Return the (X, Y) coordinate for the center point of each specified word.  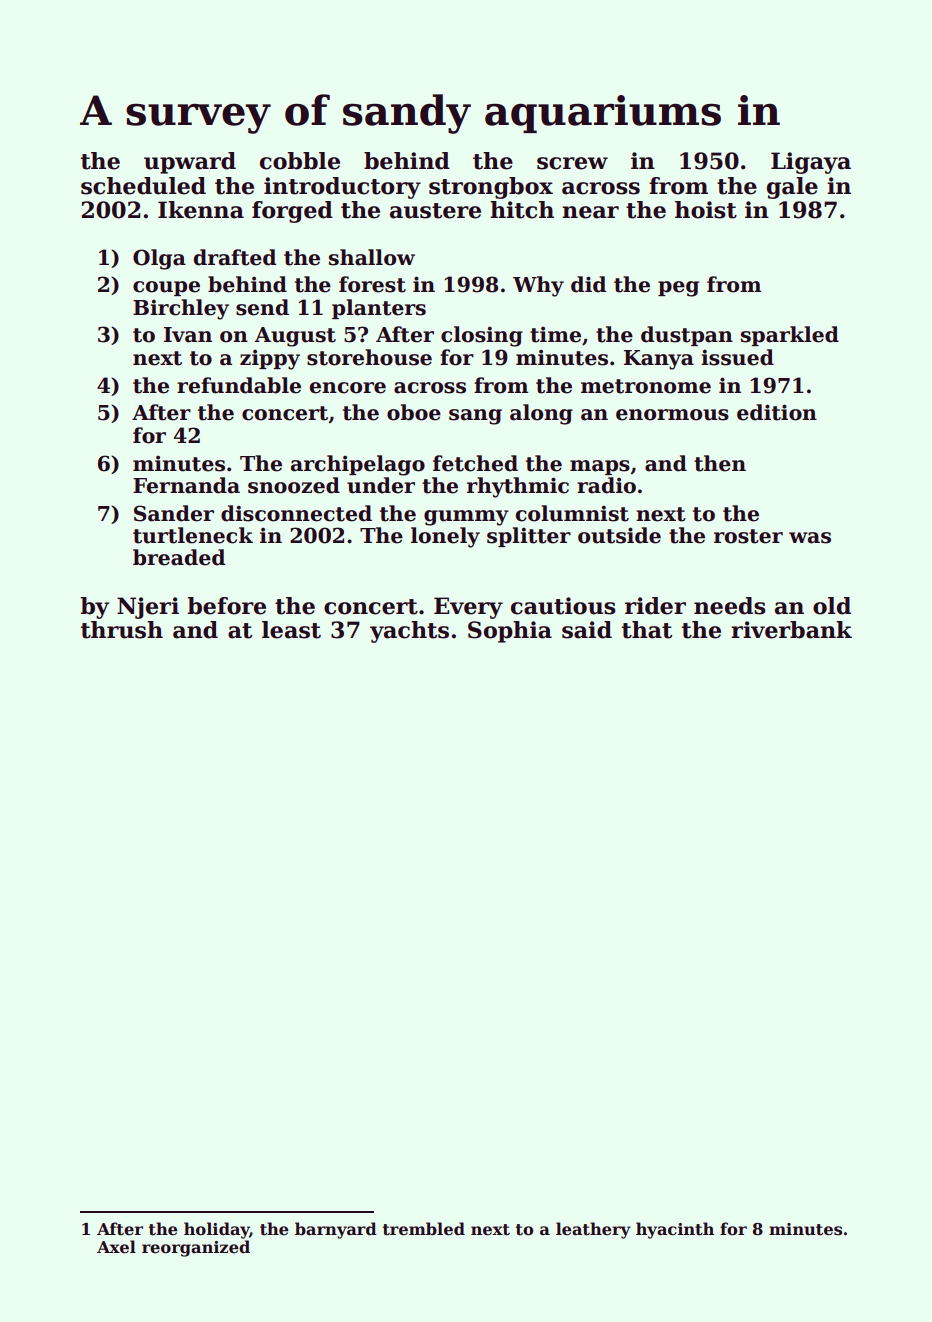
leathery (593, 1230)
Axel (116, 1247)
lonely (445, 537)
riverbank (791, 630)
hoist (706, 210)
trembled (424, 1229)
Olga (159, 259)
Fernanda (186, 485)
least (291, 630)
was (810, 538)
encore (348, 388)
